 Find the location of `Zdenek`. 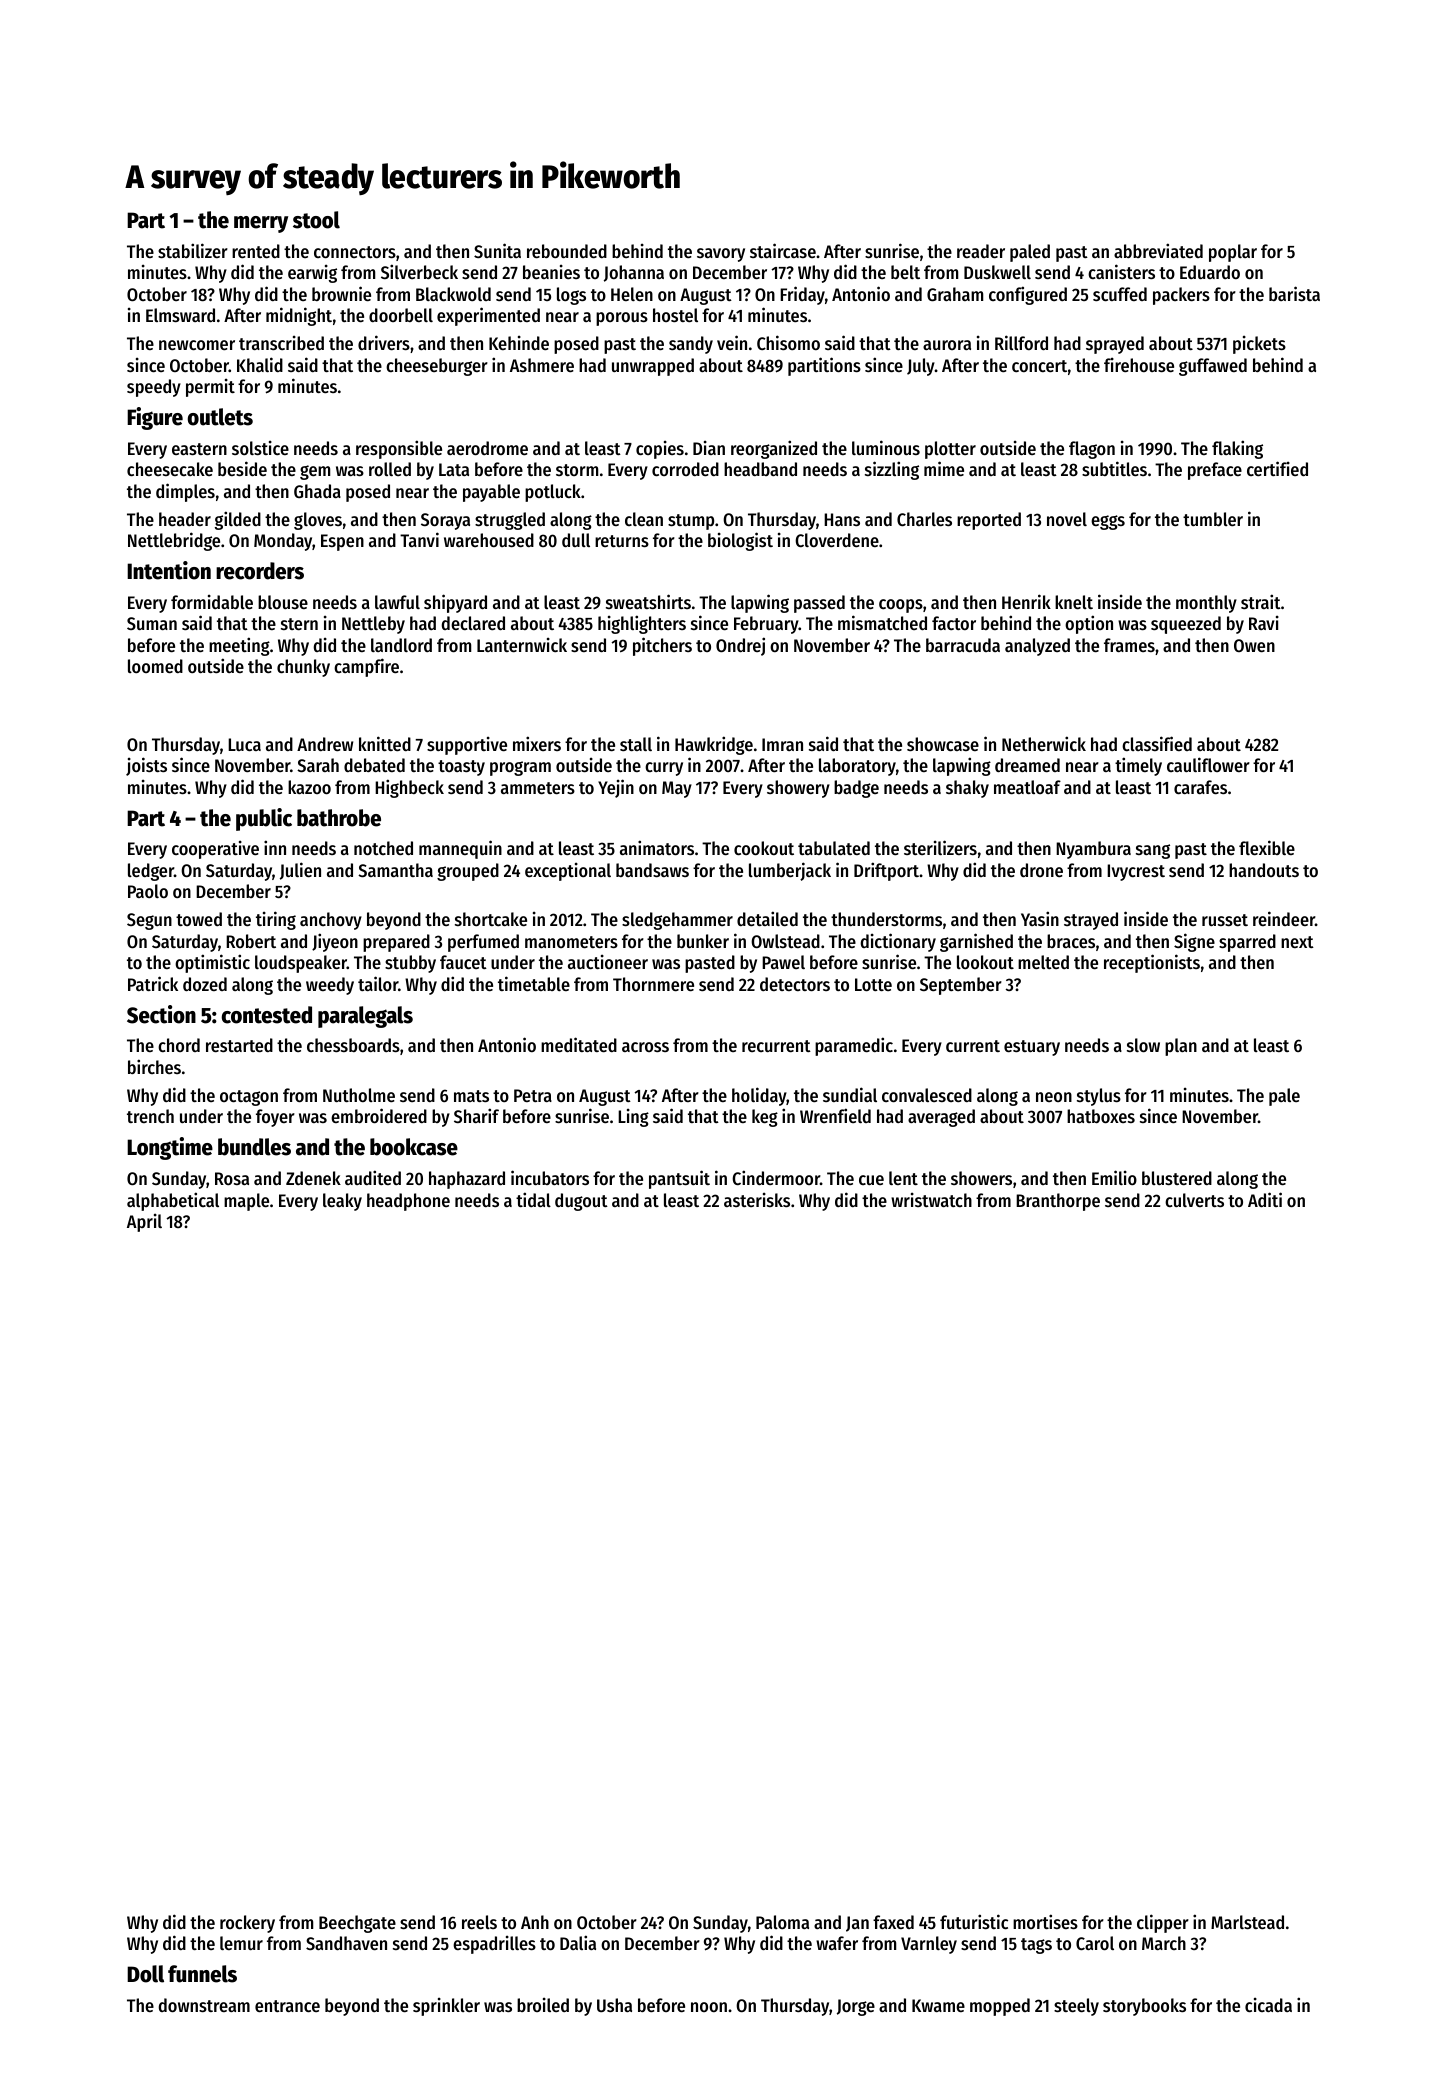

Zdenek is located at coordinates (313, 1178).
